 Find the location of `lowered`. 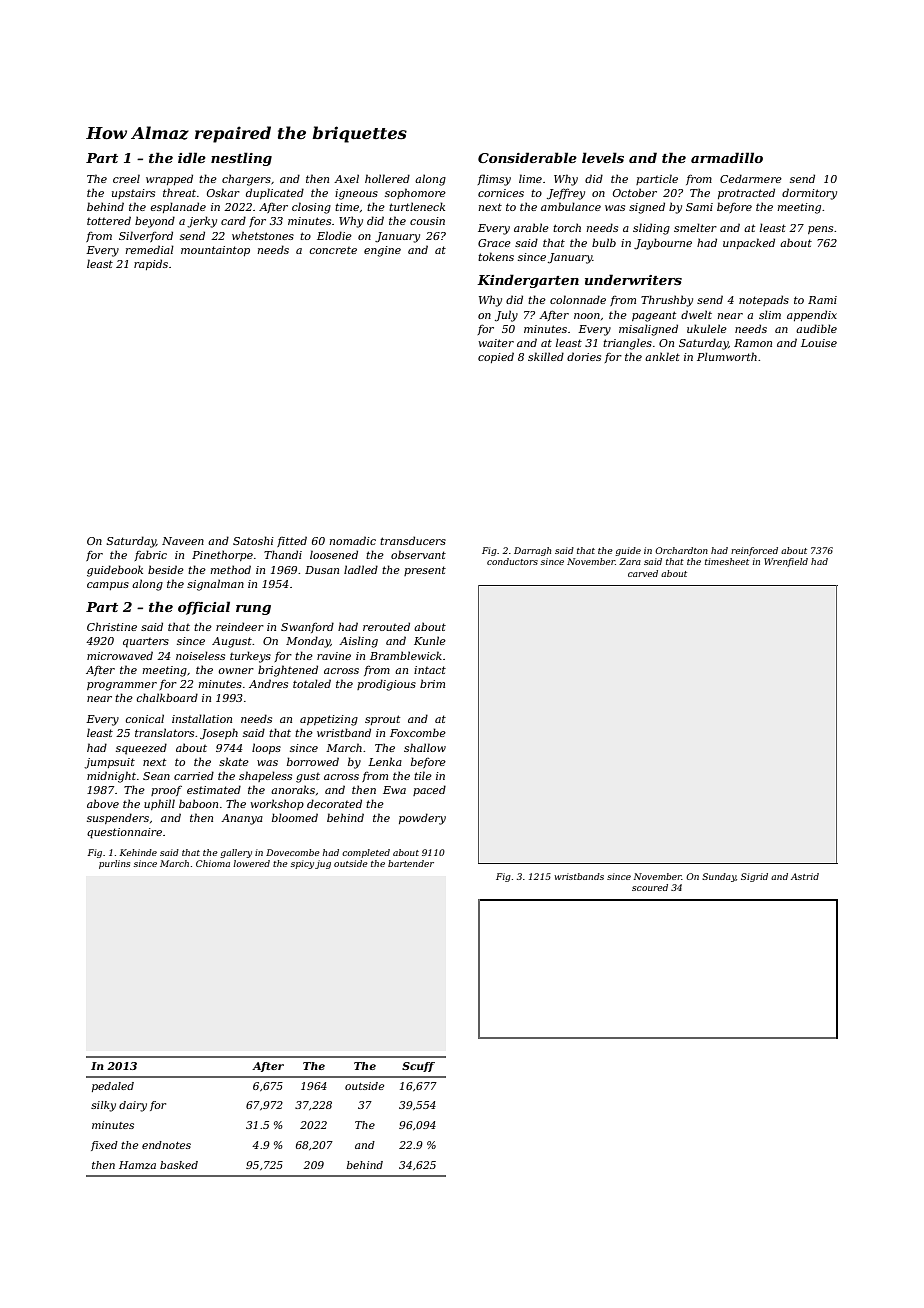

lowered is located at coordinates (251, 863).
